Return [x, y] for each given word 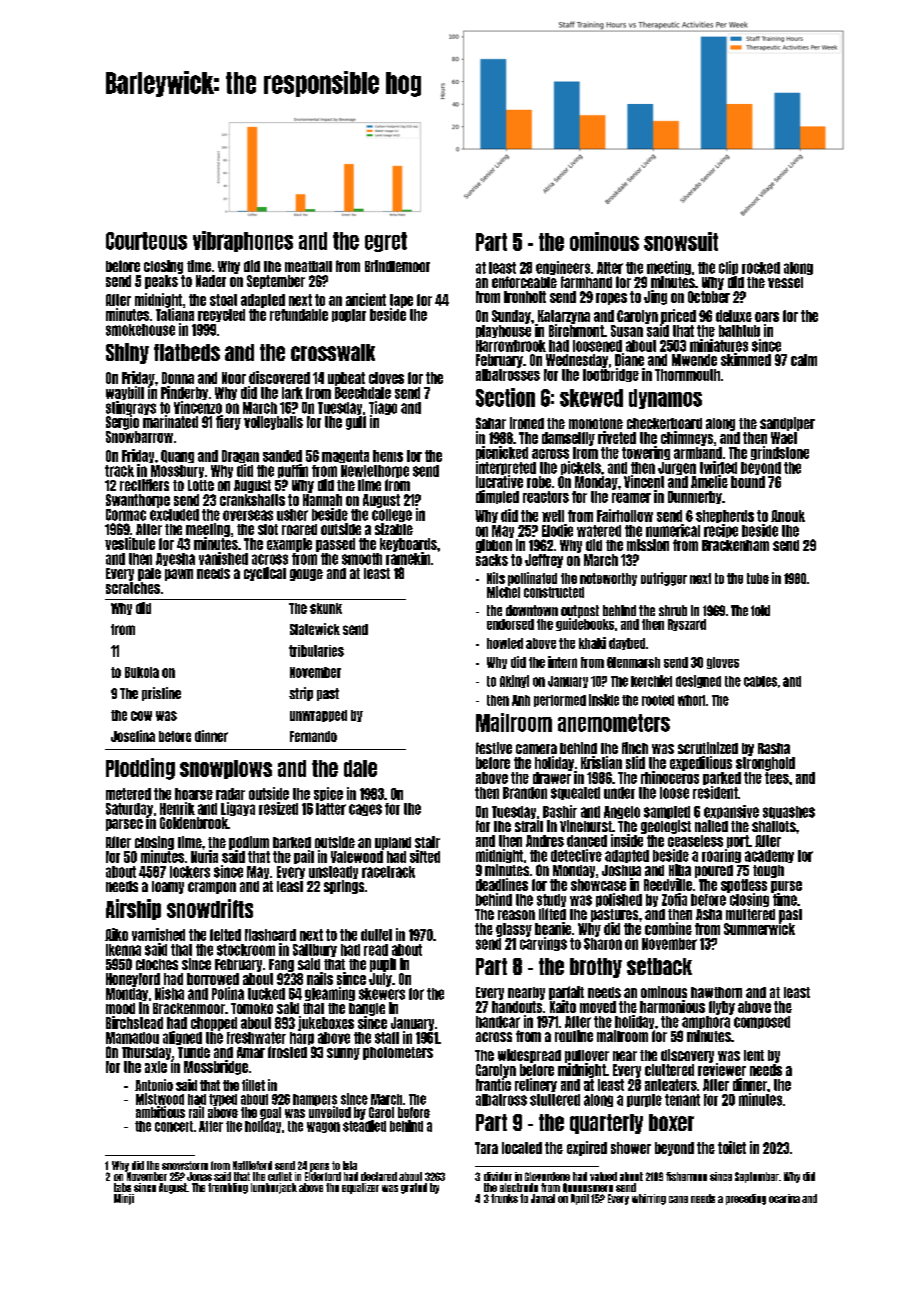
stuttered [555, 1100]
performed [560, 701]
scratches [133, 588]
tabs [122, 1187]
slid [635, 762]
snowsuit [681, 241]
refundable [299, 315]
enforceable [524, 282]
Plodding [140, 769]
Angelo [622, 812]
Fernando [313, 736]
